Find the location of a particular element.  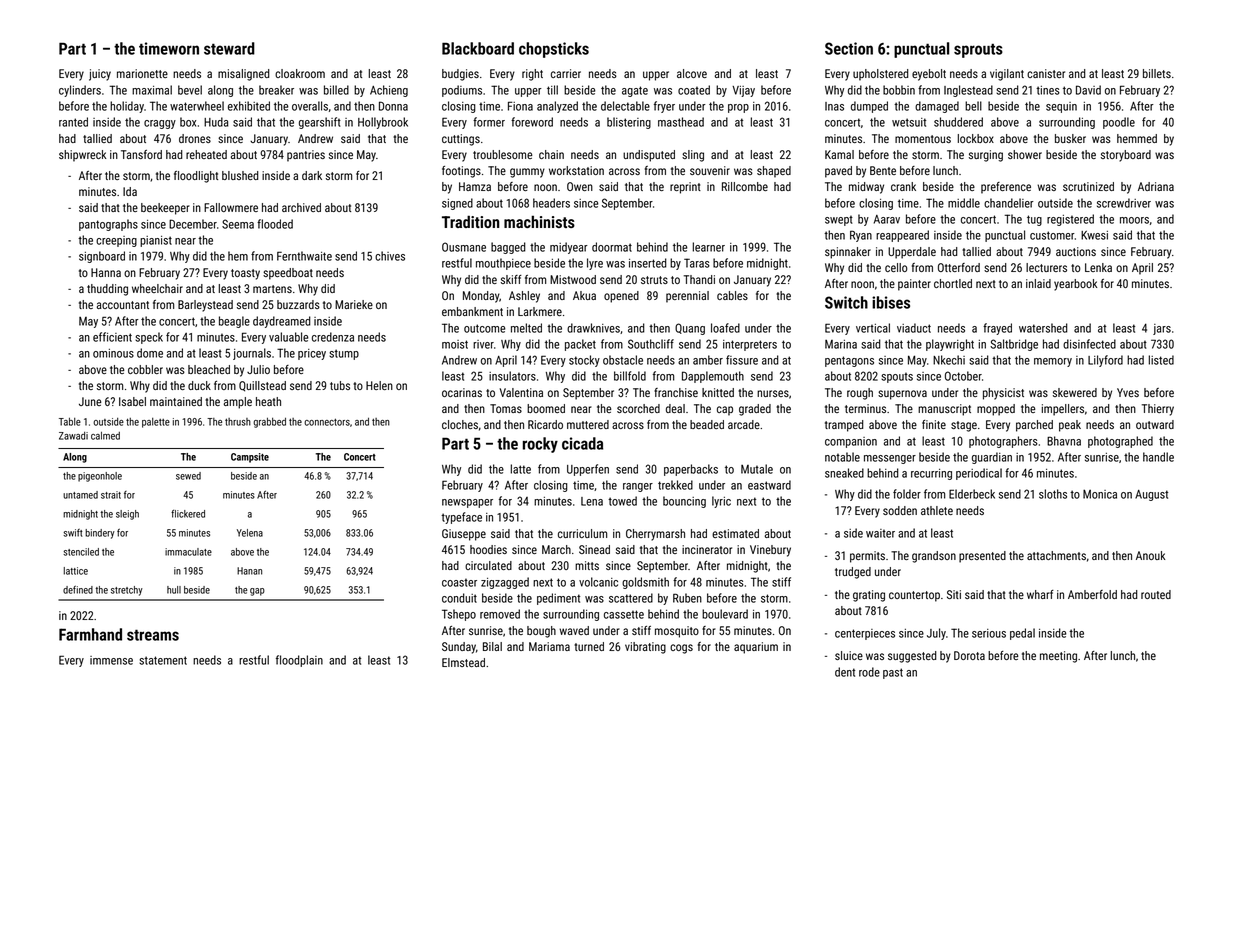

melted is located at coordinates (526, 328).
